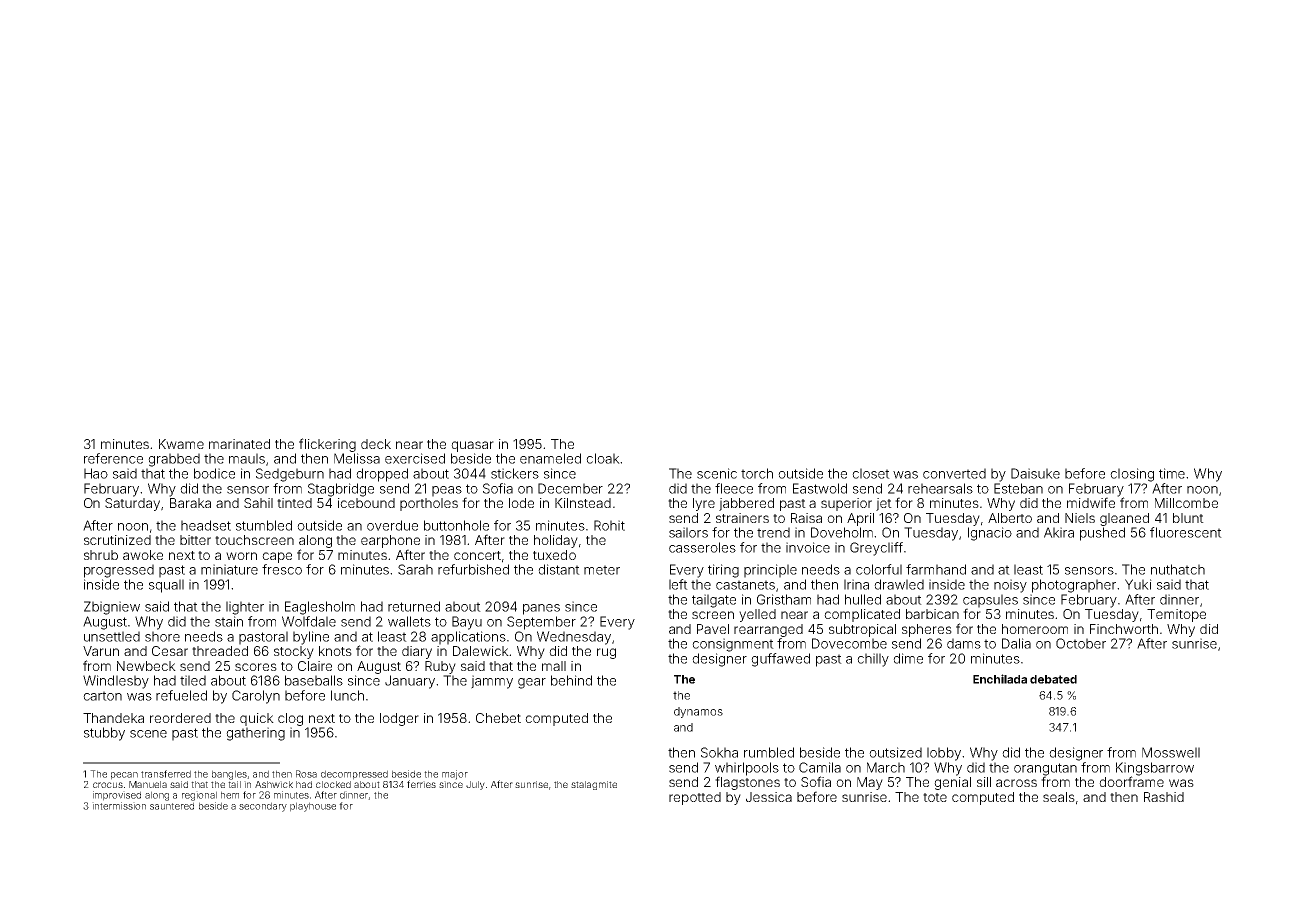  Describe the element at coordinates (174, 460) in the page. I see `grabbed` at that location.
